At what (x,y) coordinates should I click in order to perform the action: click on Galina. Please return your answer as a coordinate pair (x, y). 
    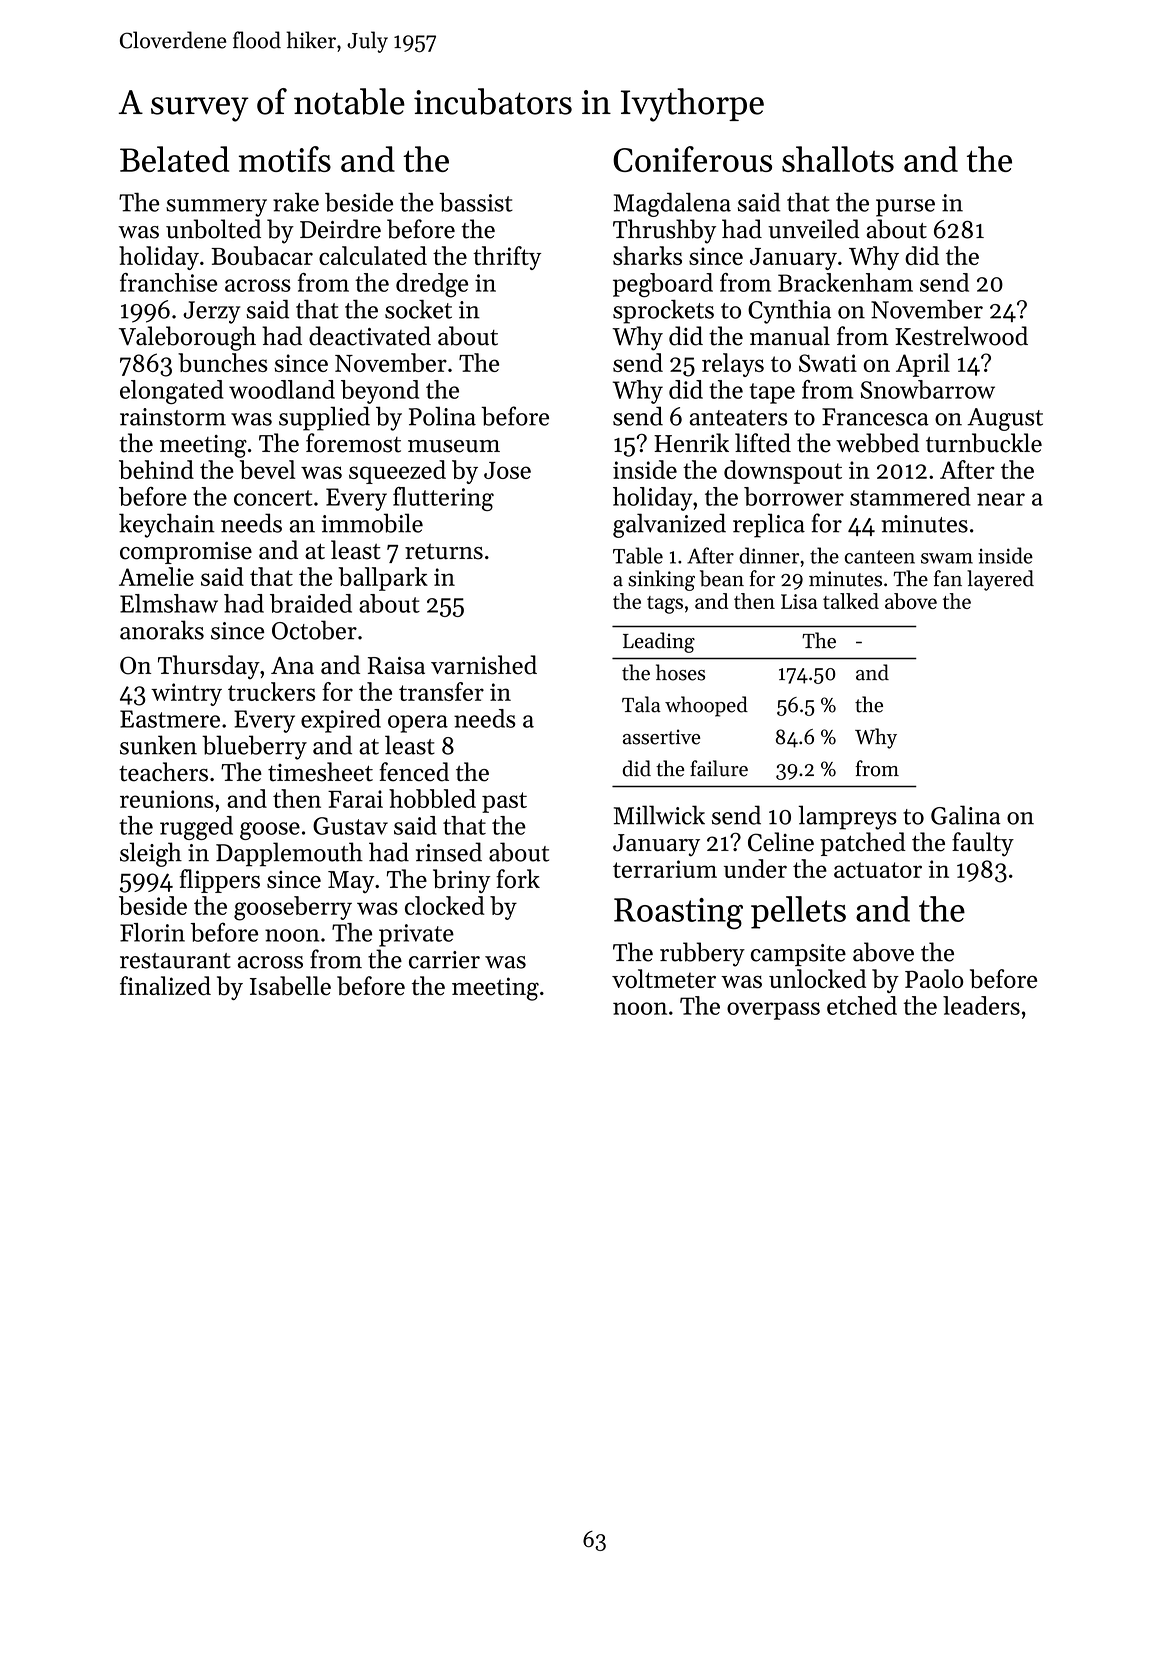
    Looking at the image, I should click on (966, 815).
